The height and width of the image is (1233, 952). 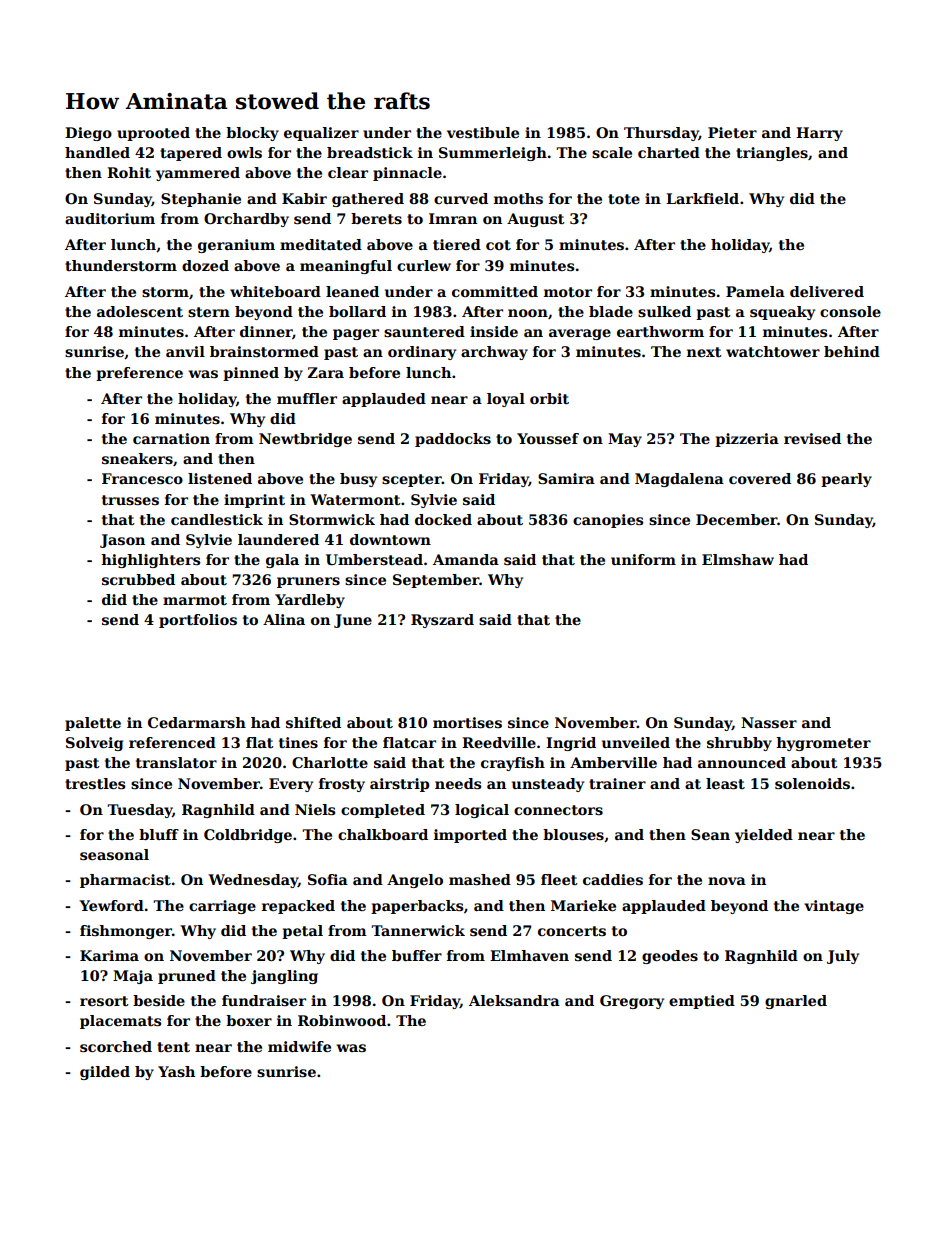 What do you see at coordinates (299, 1046) in the image?
I see `midwife` at bounding box center [299, 1046].
